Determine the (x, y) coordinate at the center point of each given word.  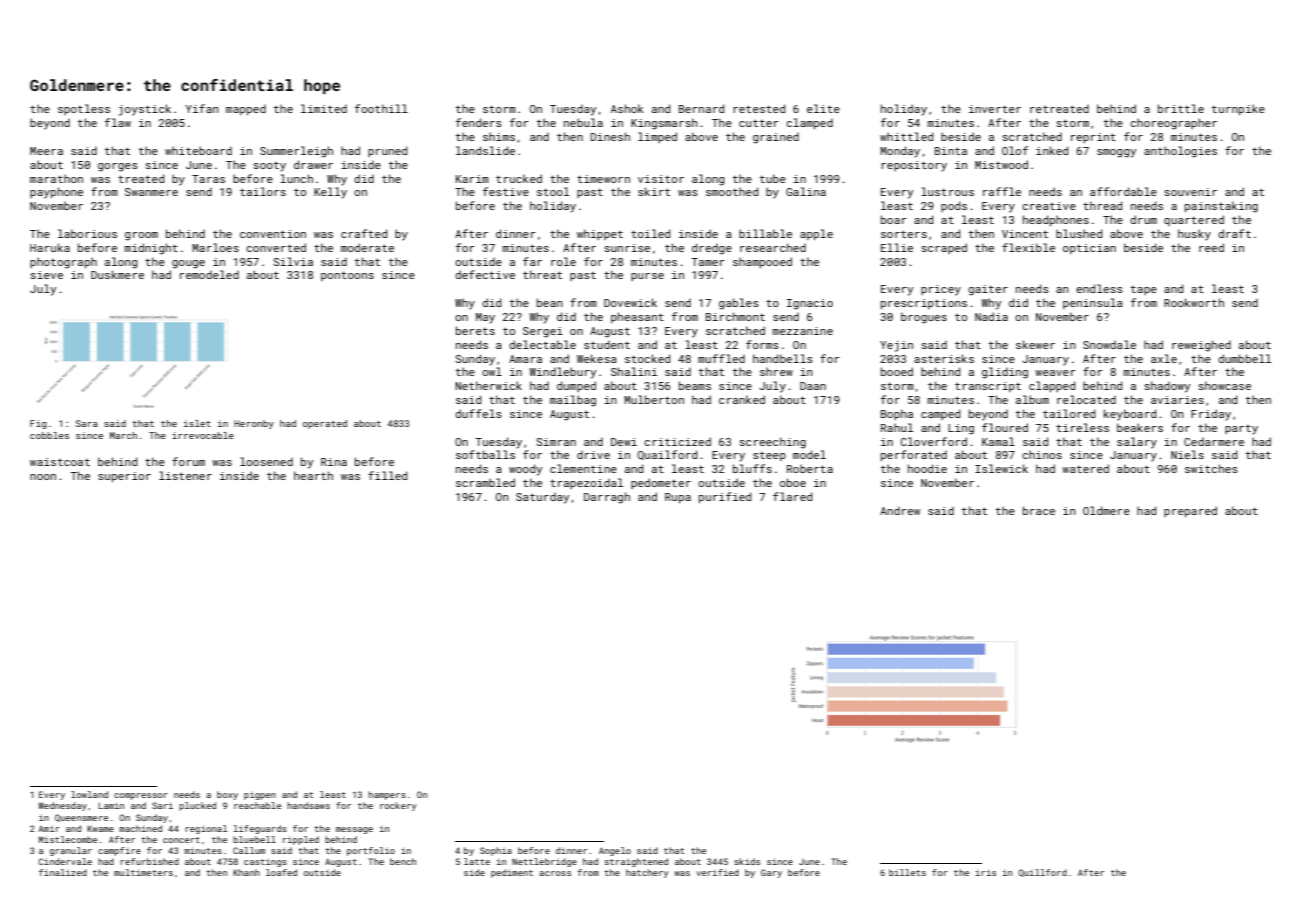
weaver (1055, 373)
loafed (281, 872)
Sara (87, 423)
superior (124, 477)
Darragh (607, 498)
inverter (995, 109)
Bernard (701, 108)
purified (725, 497)
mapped (246, 109)
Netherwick (488, 385)
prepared (1190, 511)
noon (43, 477)
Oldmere (1106, 510)
